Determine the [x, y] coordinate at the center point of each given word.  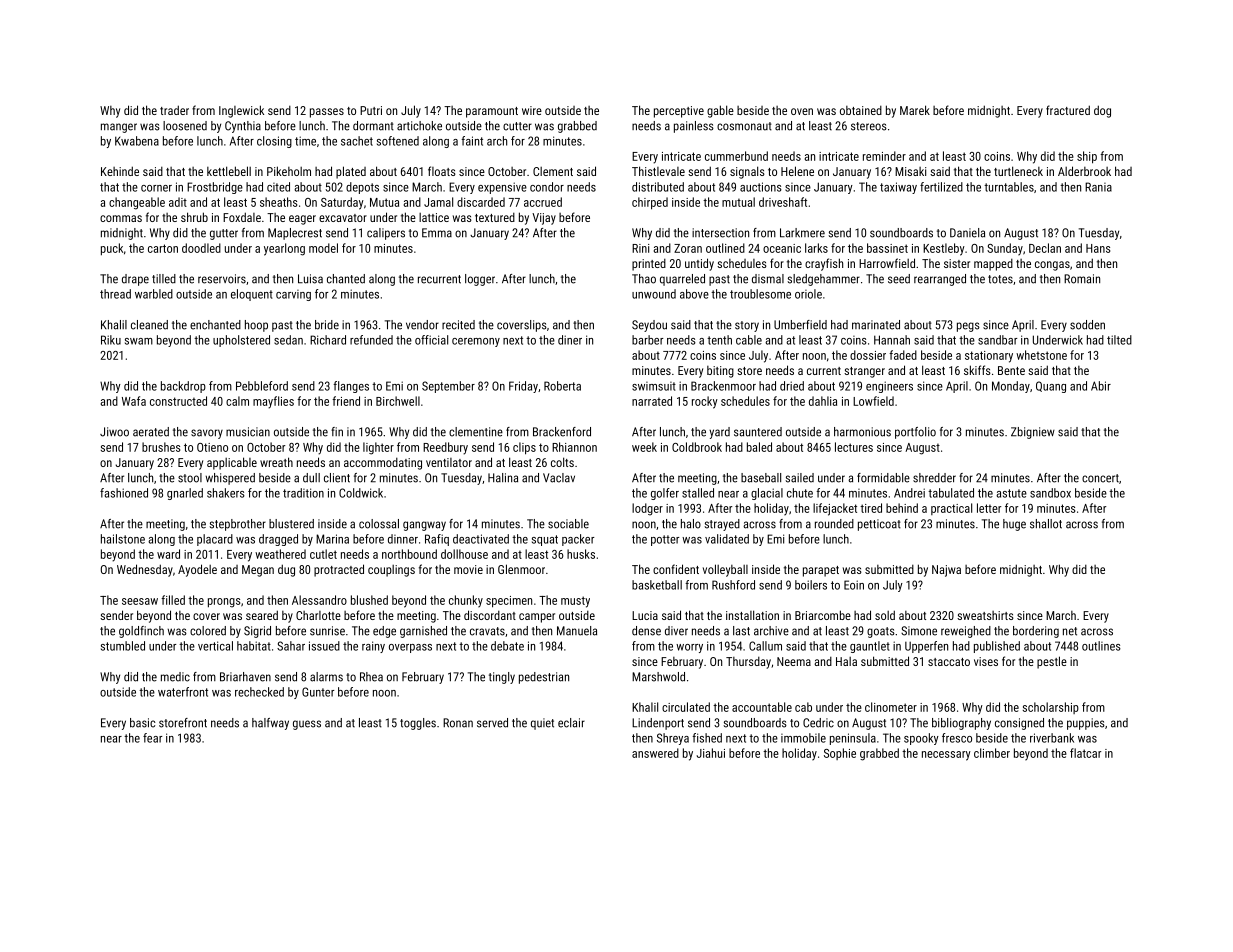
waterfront [183, 692]
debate [507, 646]
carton [163, 248]
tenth [719, 340]
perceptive [679, 112]
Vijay [544, 219]
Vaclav [559, 478]
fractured [1068, 110]
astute [1011, 493]
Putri [371, 110]
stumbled [123, 646]
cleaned [149, 325]
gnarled [185, 494]
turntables [1009, 187]
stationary [989, 357]
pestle [1052, 662]
